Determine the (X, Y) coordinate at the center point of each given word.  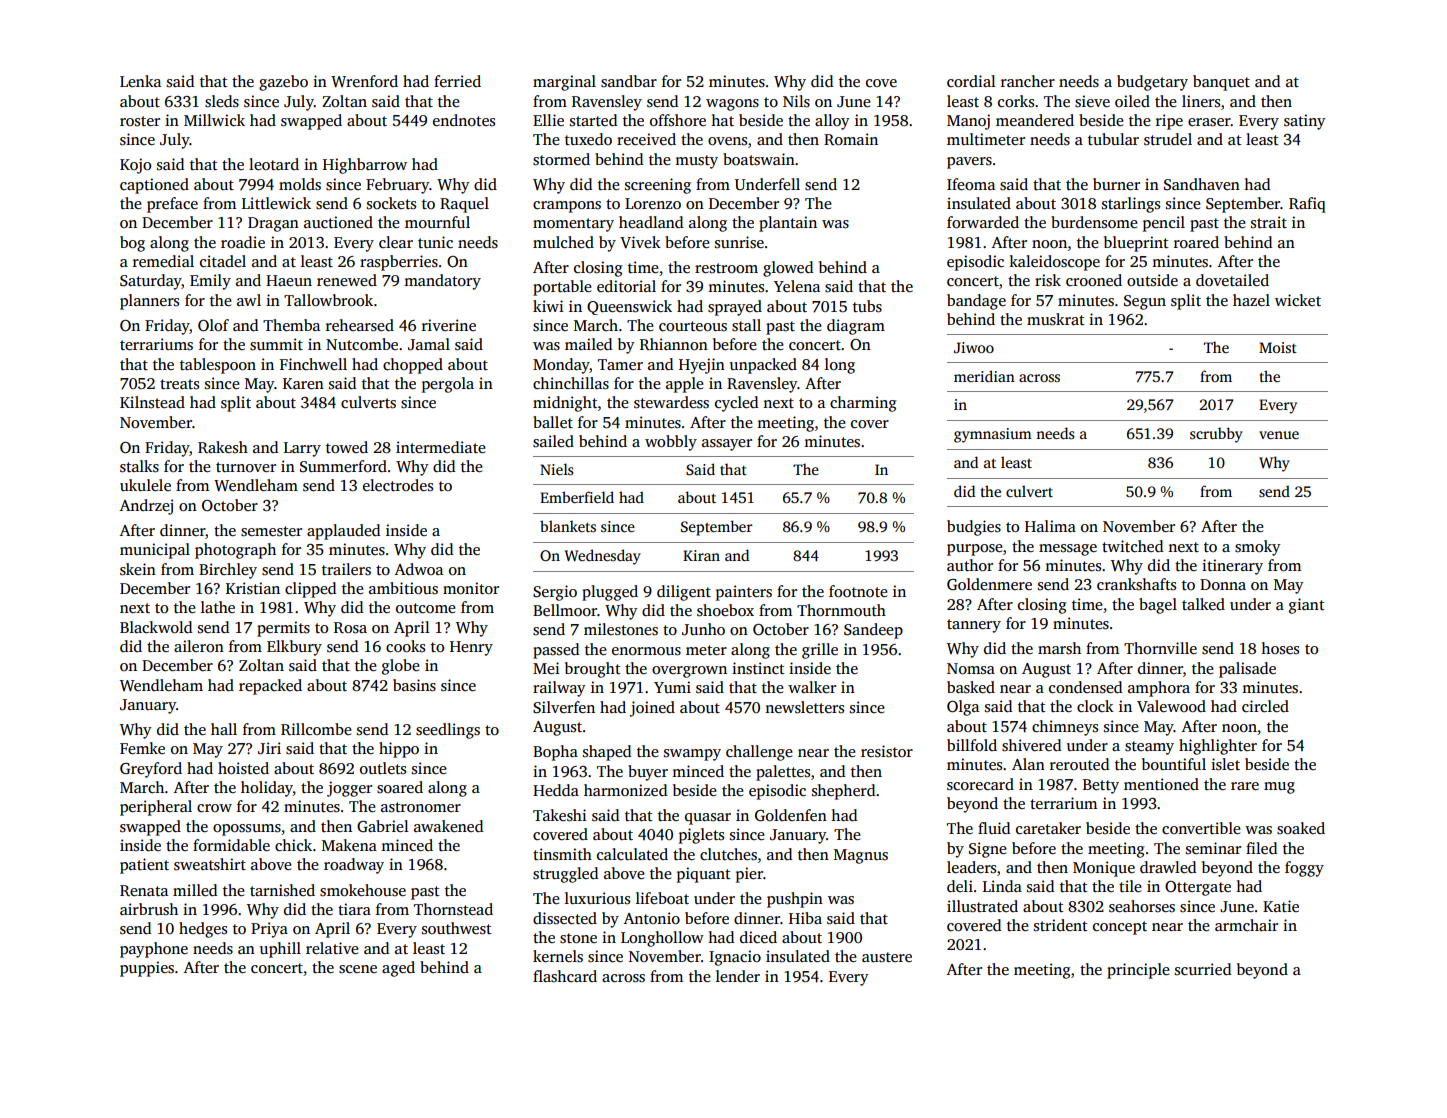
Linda (1002, 886)
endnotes (464, 120)
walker (812, 687)
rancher (1028, 81)
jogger (349, 789)
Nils (796, 101)
